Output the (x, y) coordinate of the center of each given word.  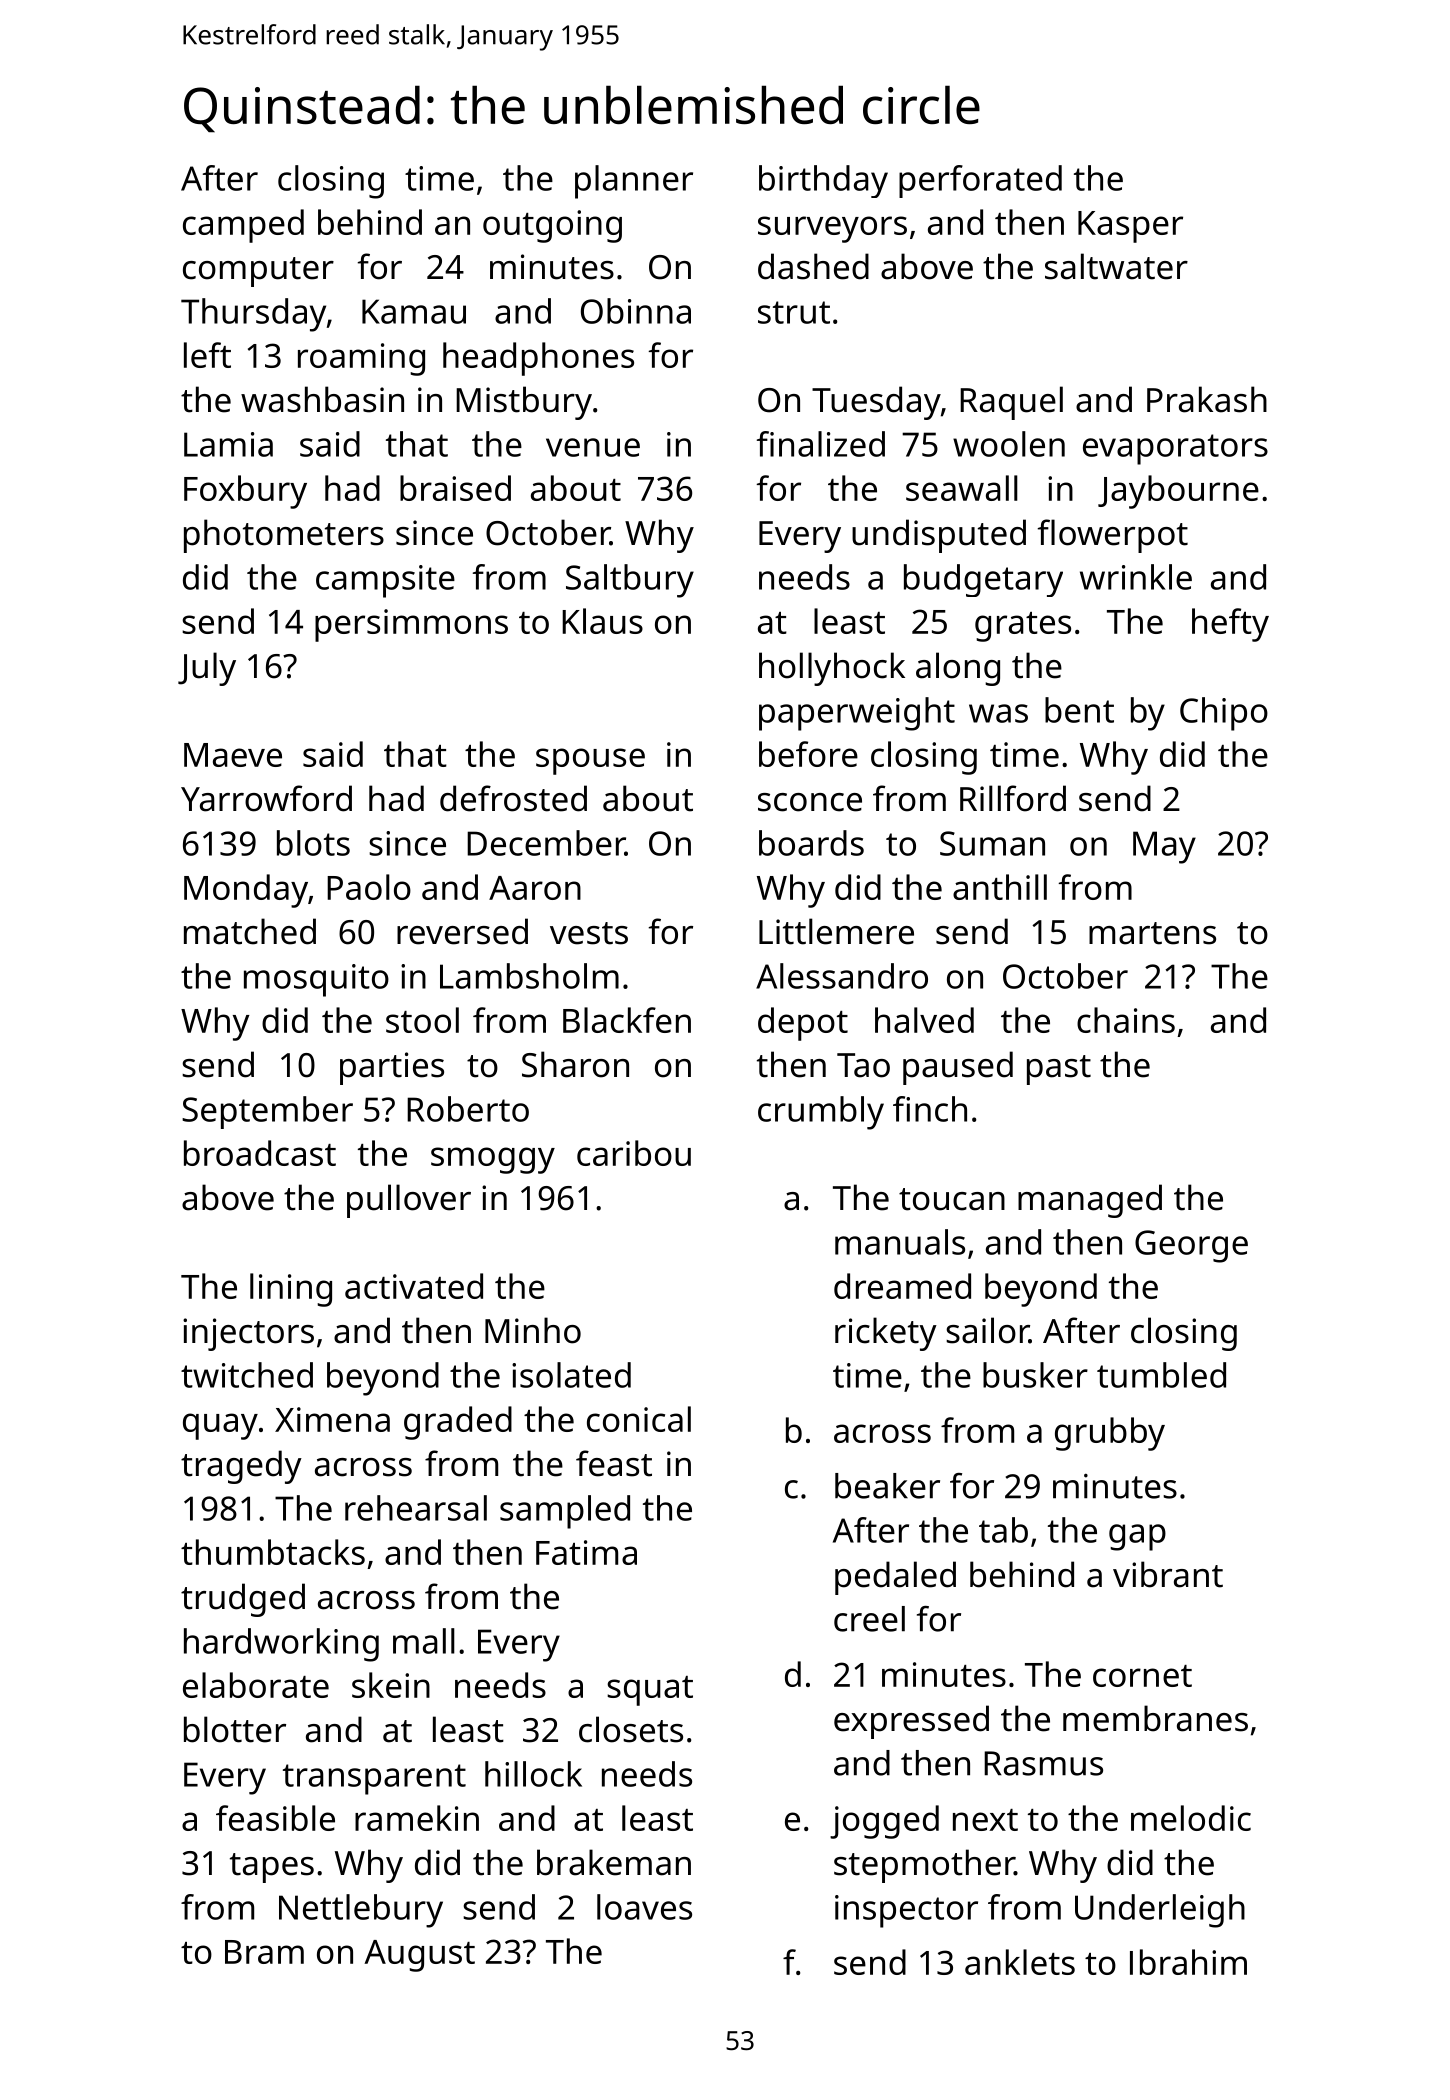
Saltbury (630, 581)
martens (1152, 933)
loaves (644, 1907)
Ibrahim (1188, 1962)
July (207, 669)
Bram (264, 1952)
